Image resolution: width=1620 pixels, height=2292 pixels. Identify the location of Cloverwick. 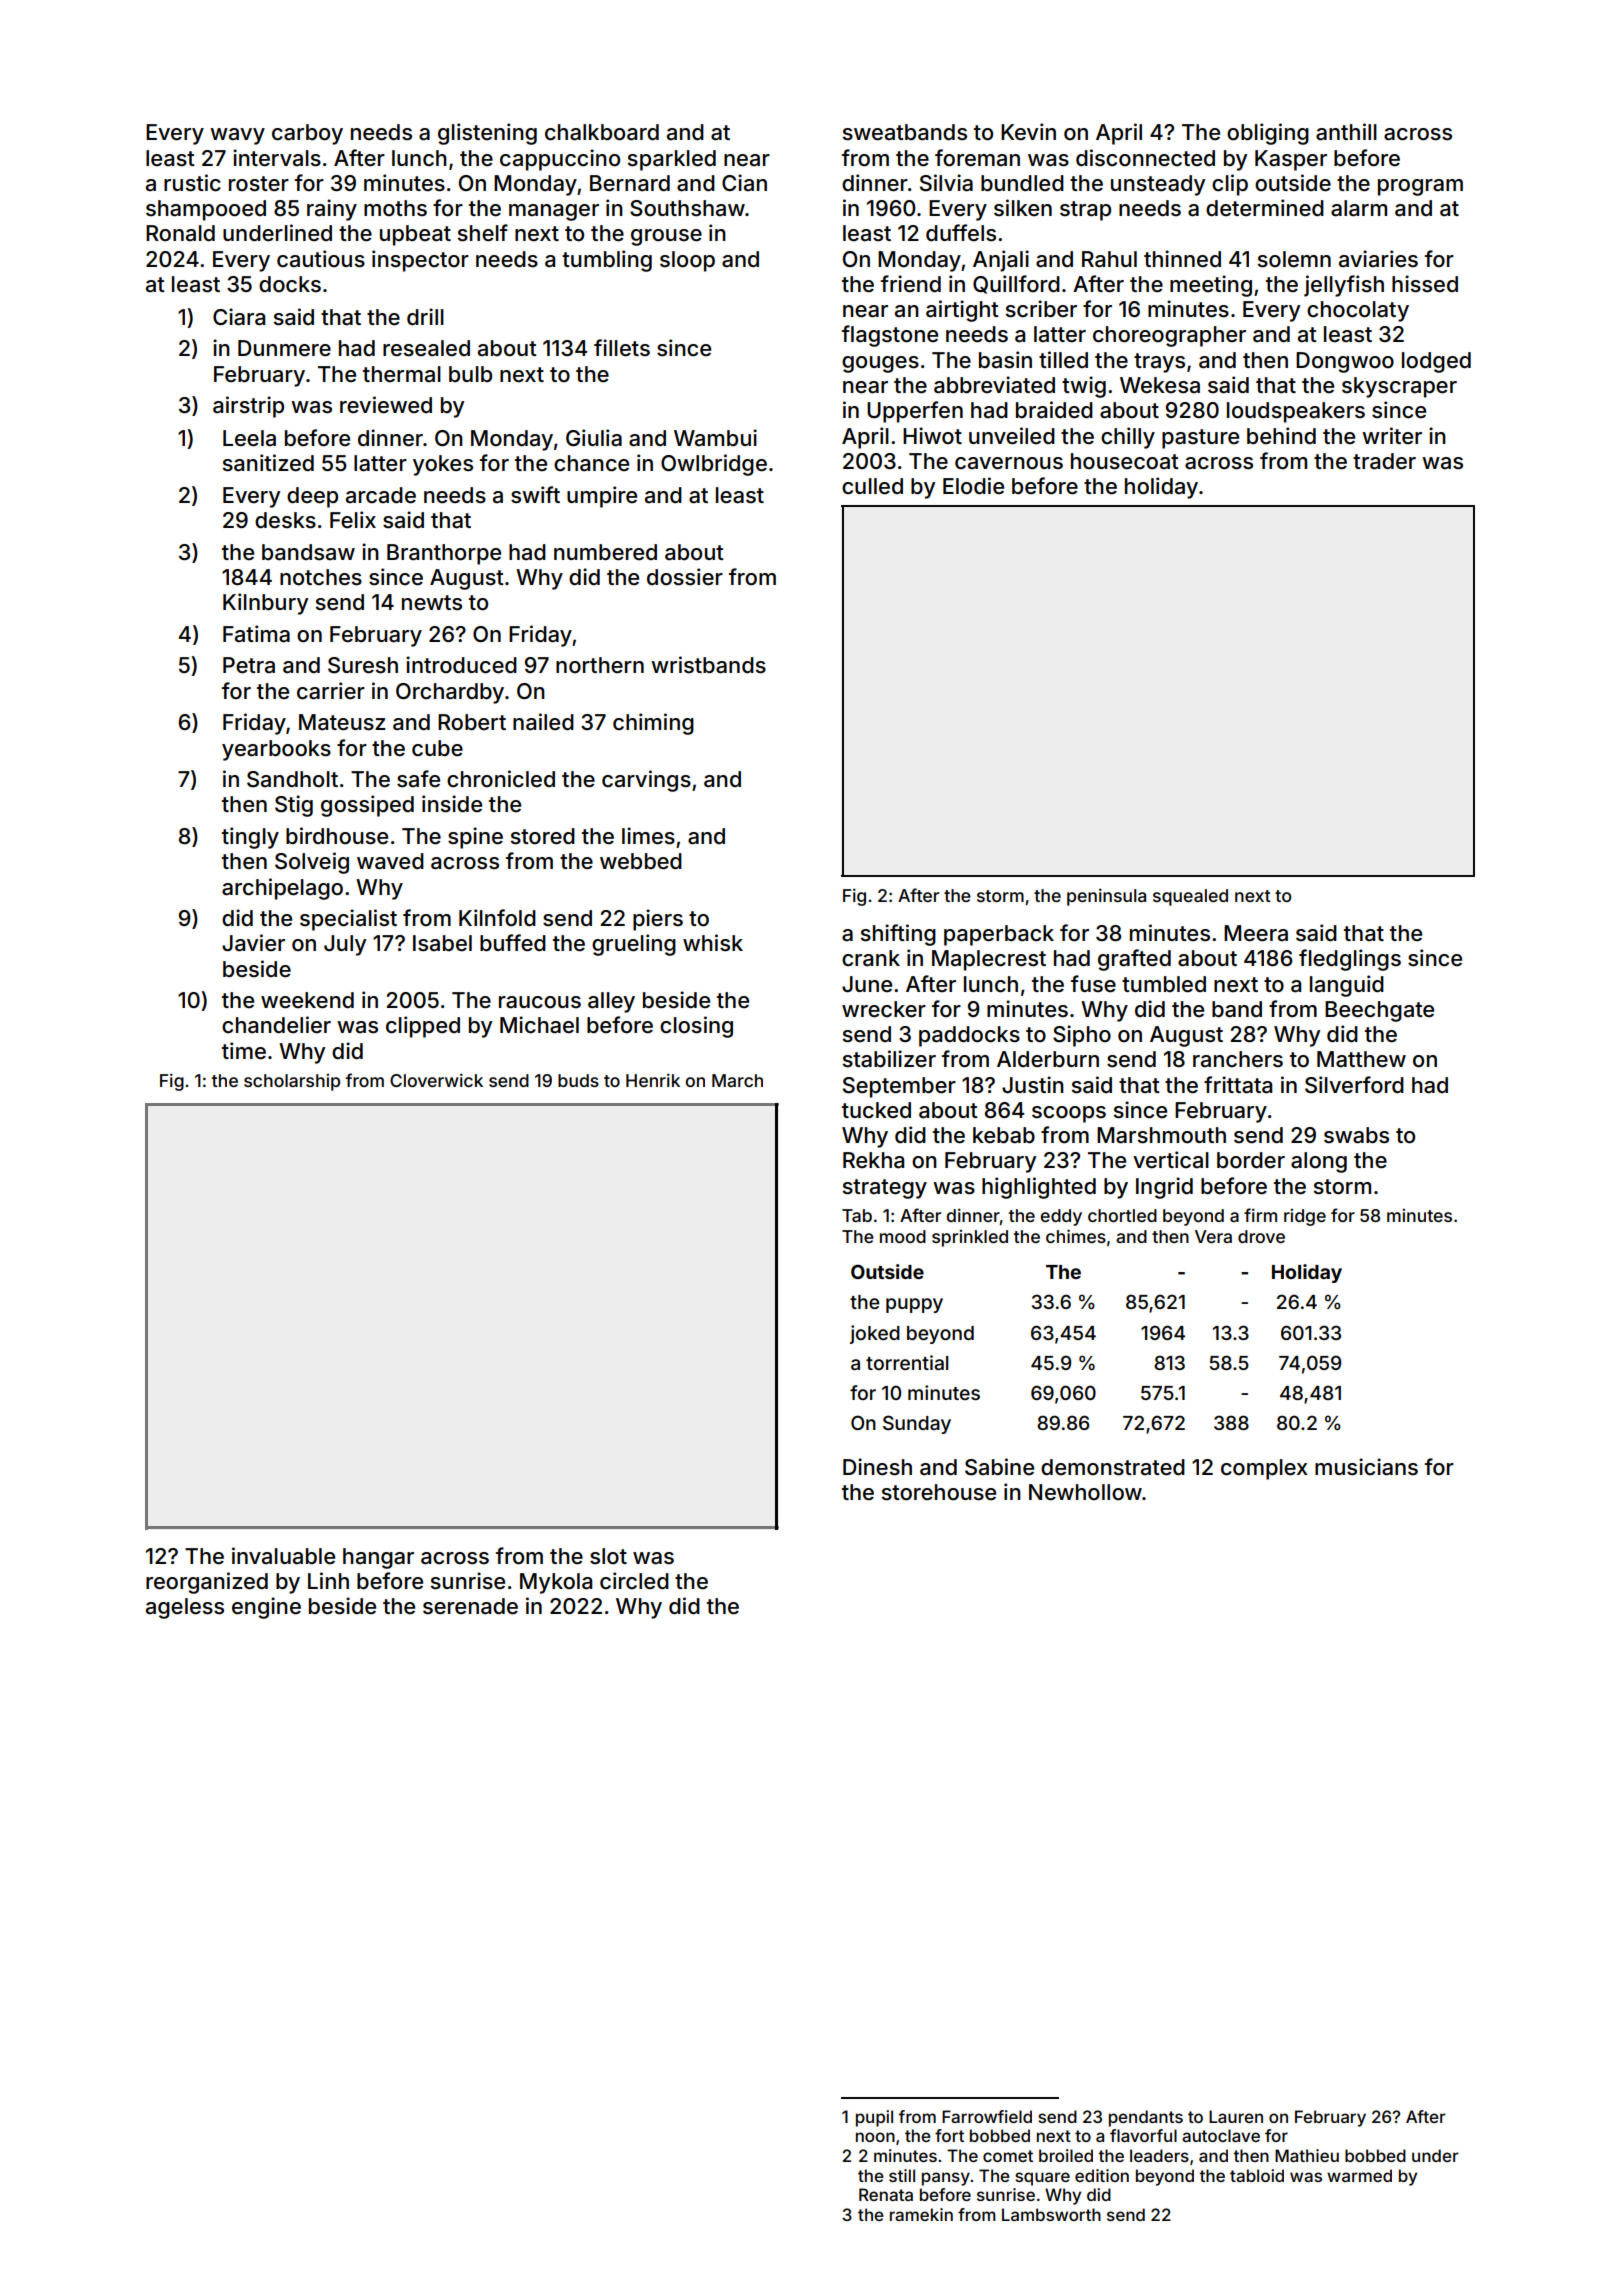
(436, 1080).
